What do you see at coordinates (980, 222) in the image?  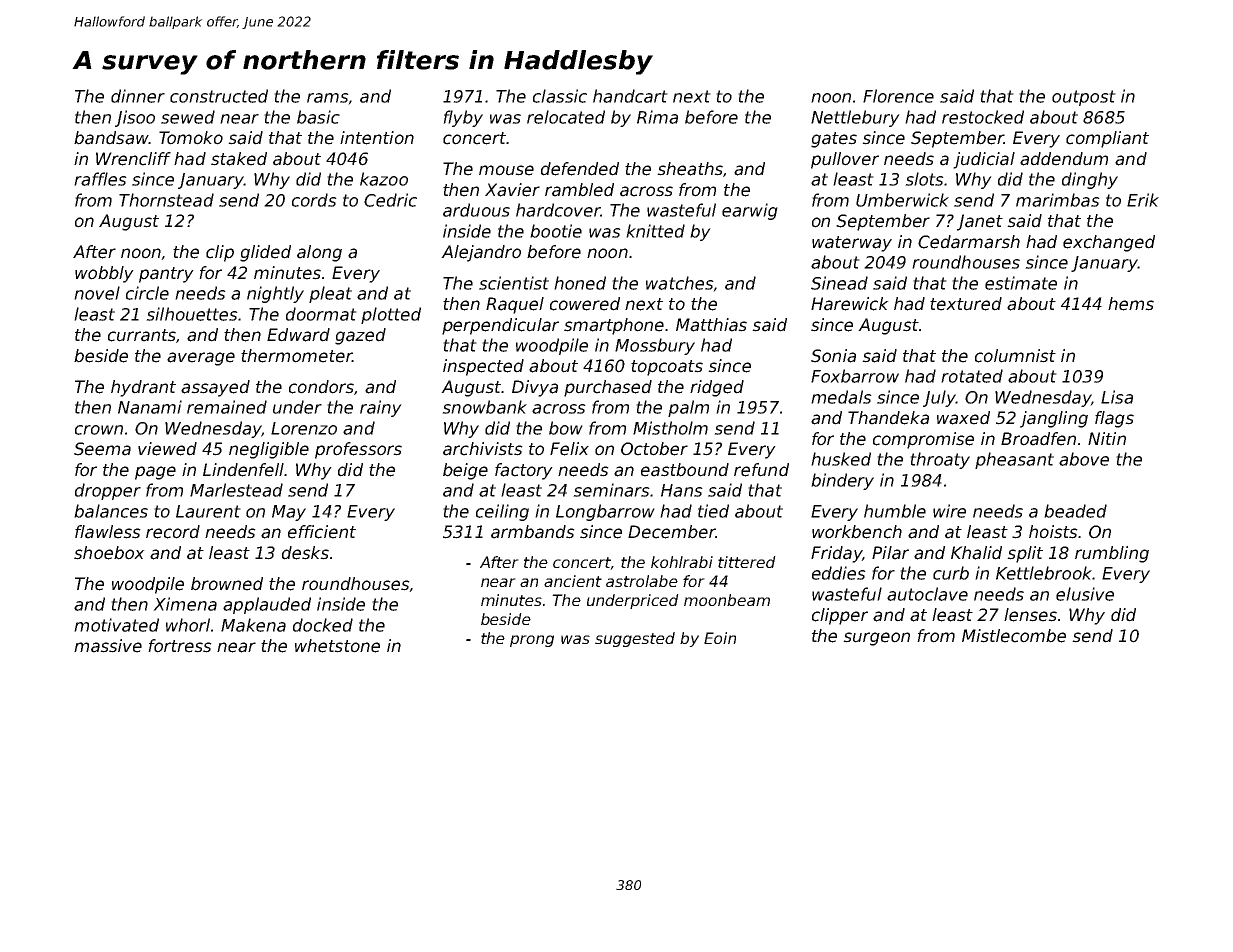 I see `Janet` at bounding box center [980, 222].
